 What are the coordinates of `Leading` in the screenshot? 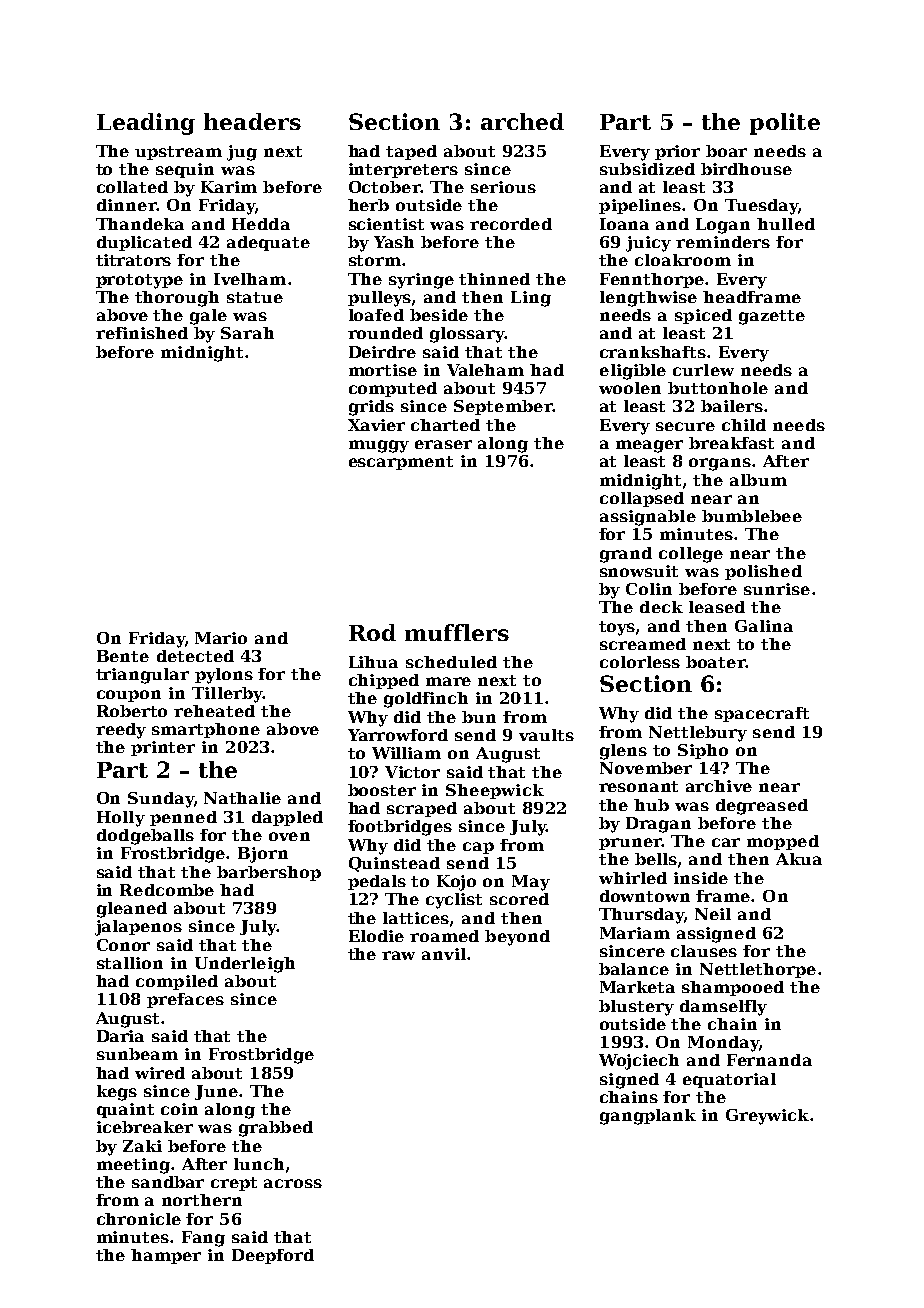 It's located at (146, 124).
